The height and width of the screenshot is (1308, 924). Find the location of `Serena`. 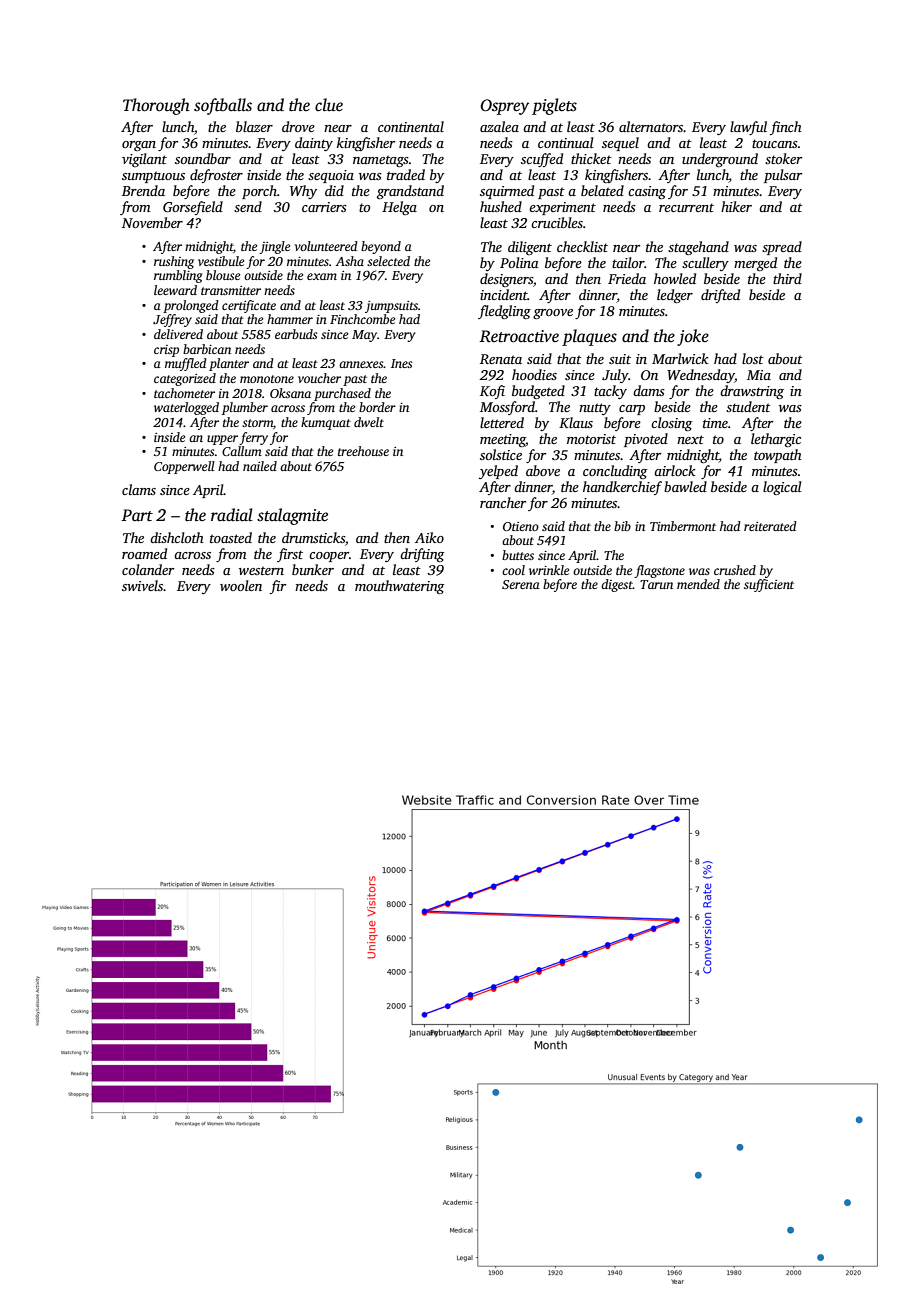

Serena is located at coordinates (521, 584).
